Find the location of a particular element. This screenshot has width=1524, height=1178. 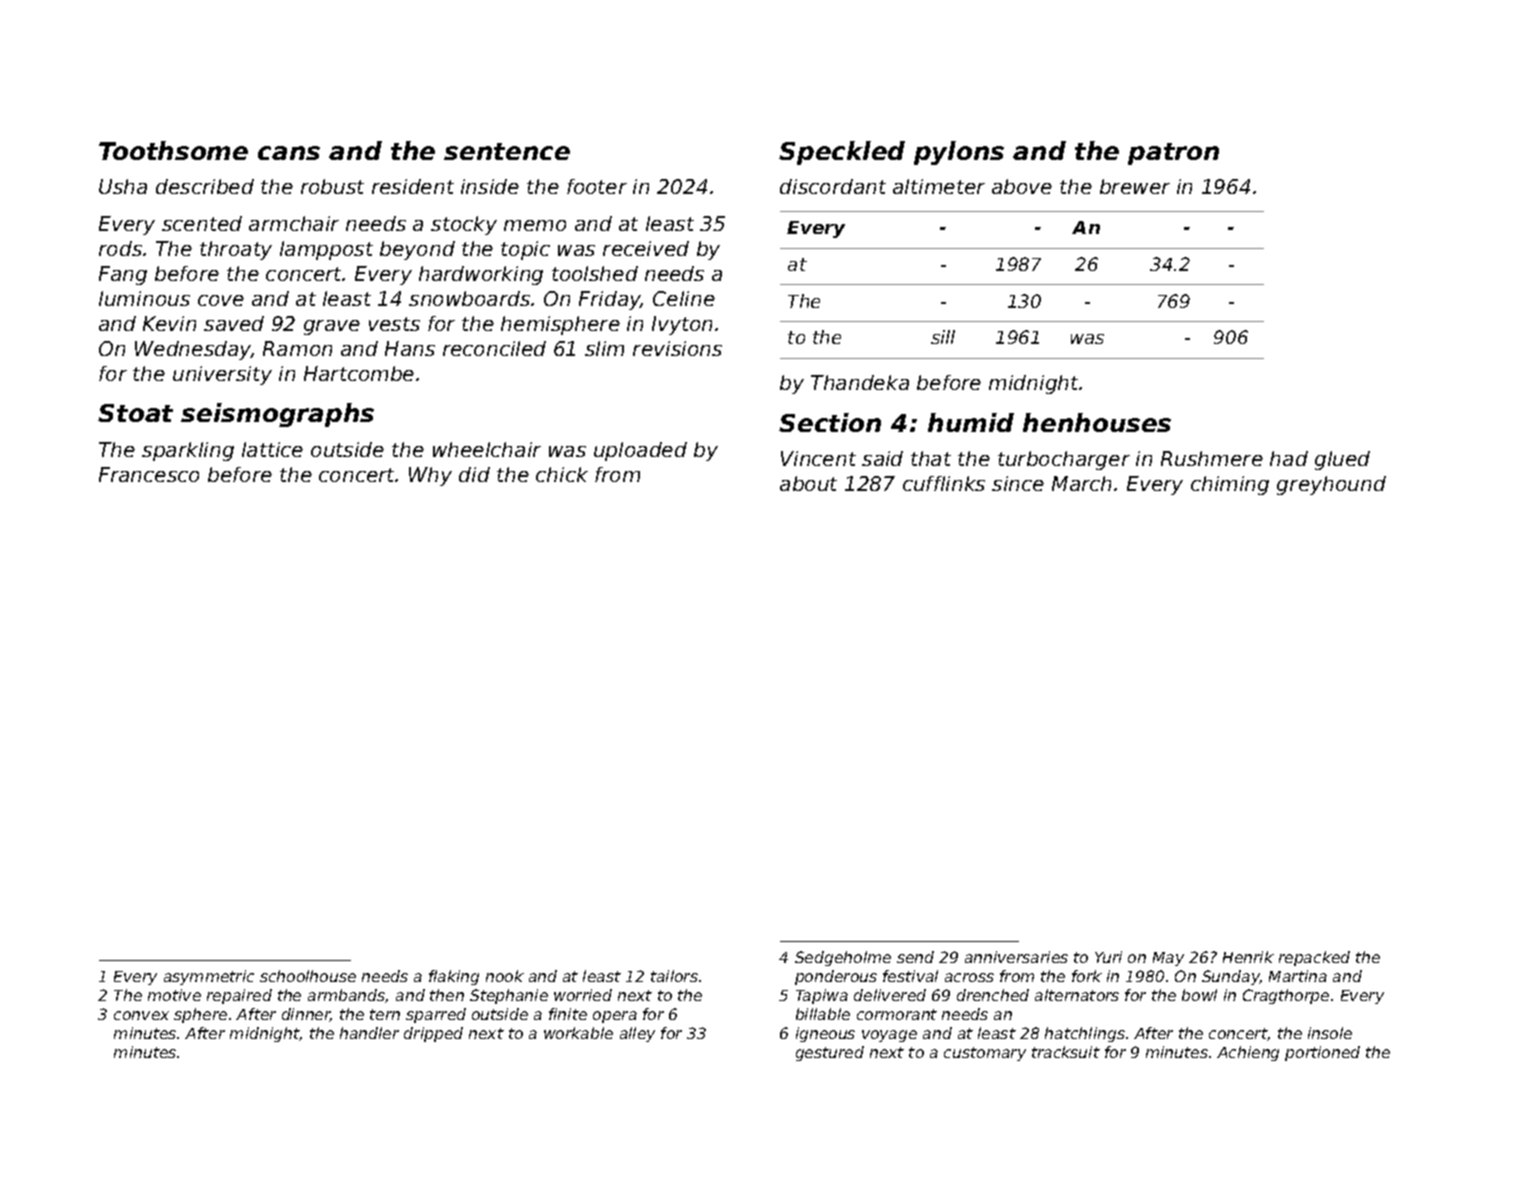

cans is located at coordinates (289, 153).
